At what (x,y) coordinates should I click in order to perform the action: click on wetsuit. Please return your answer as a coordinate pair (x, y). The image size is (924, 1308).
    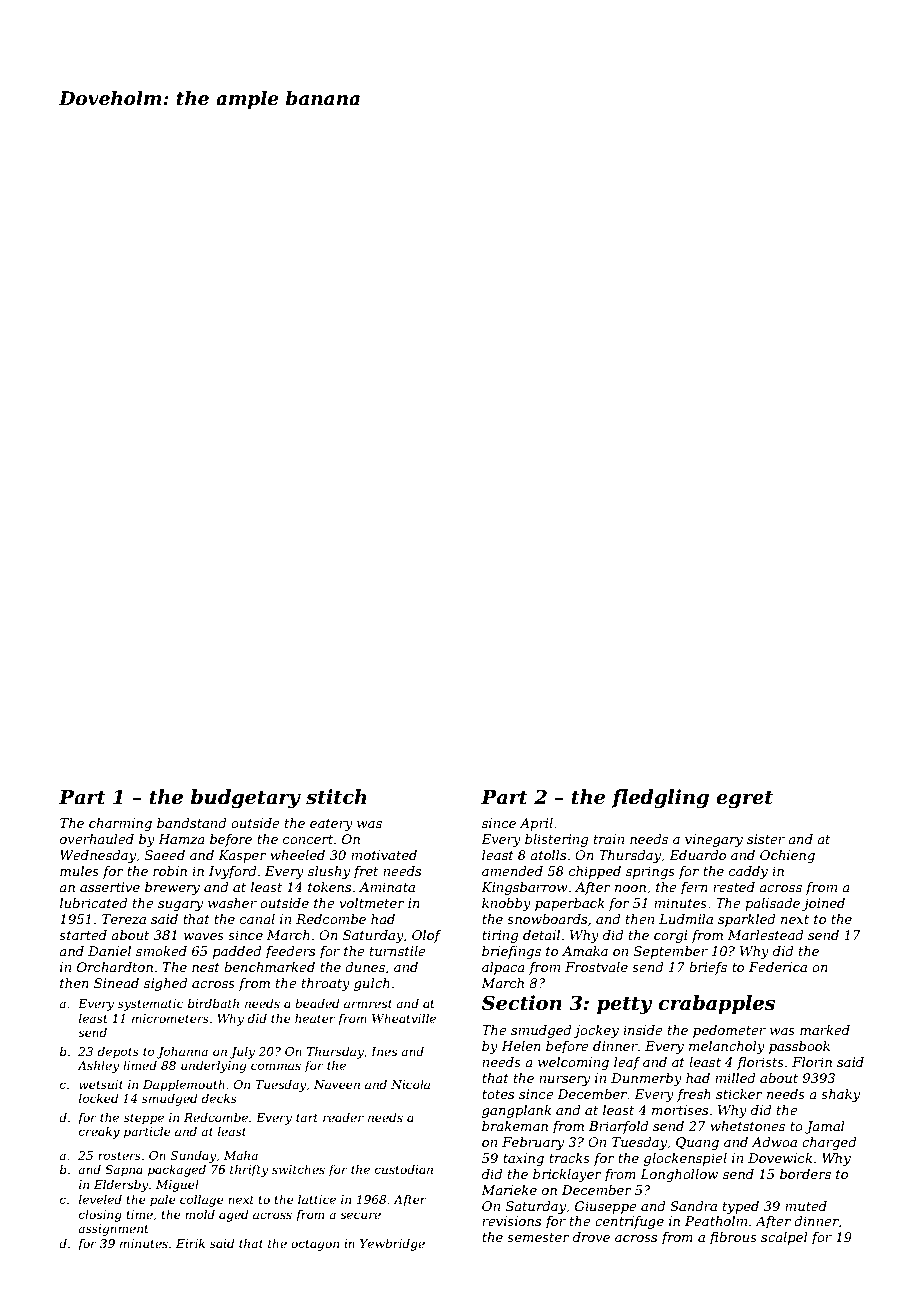
    Looking at the image, I should click on (101, 1084).
